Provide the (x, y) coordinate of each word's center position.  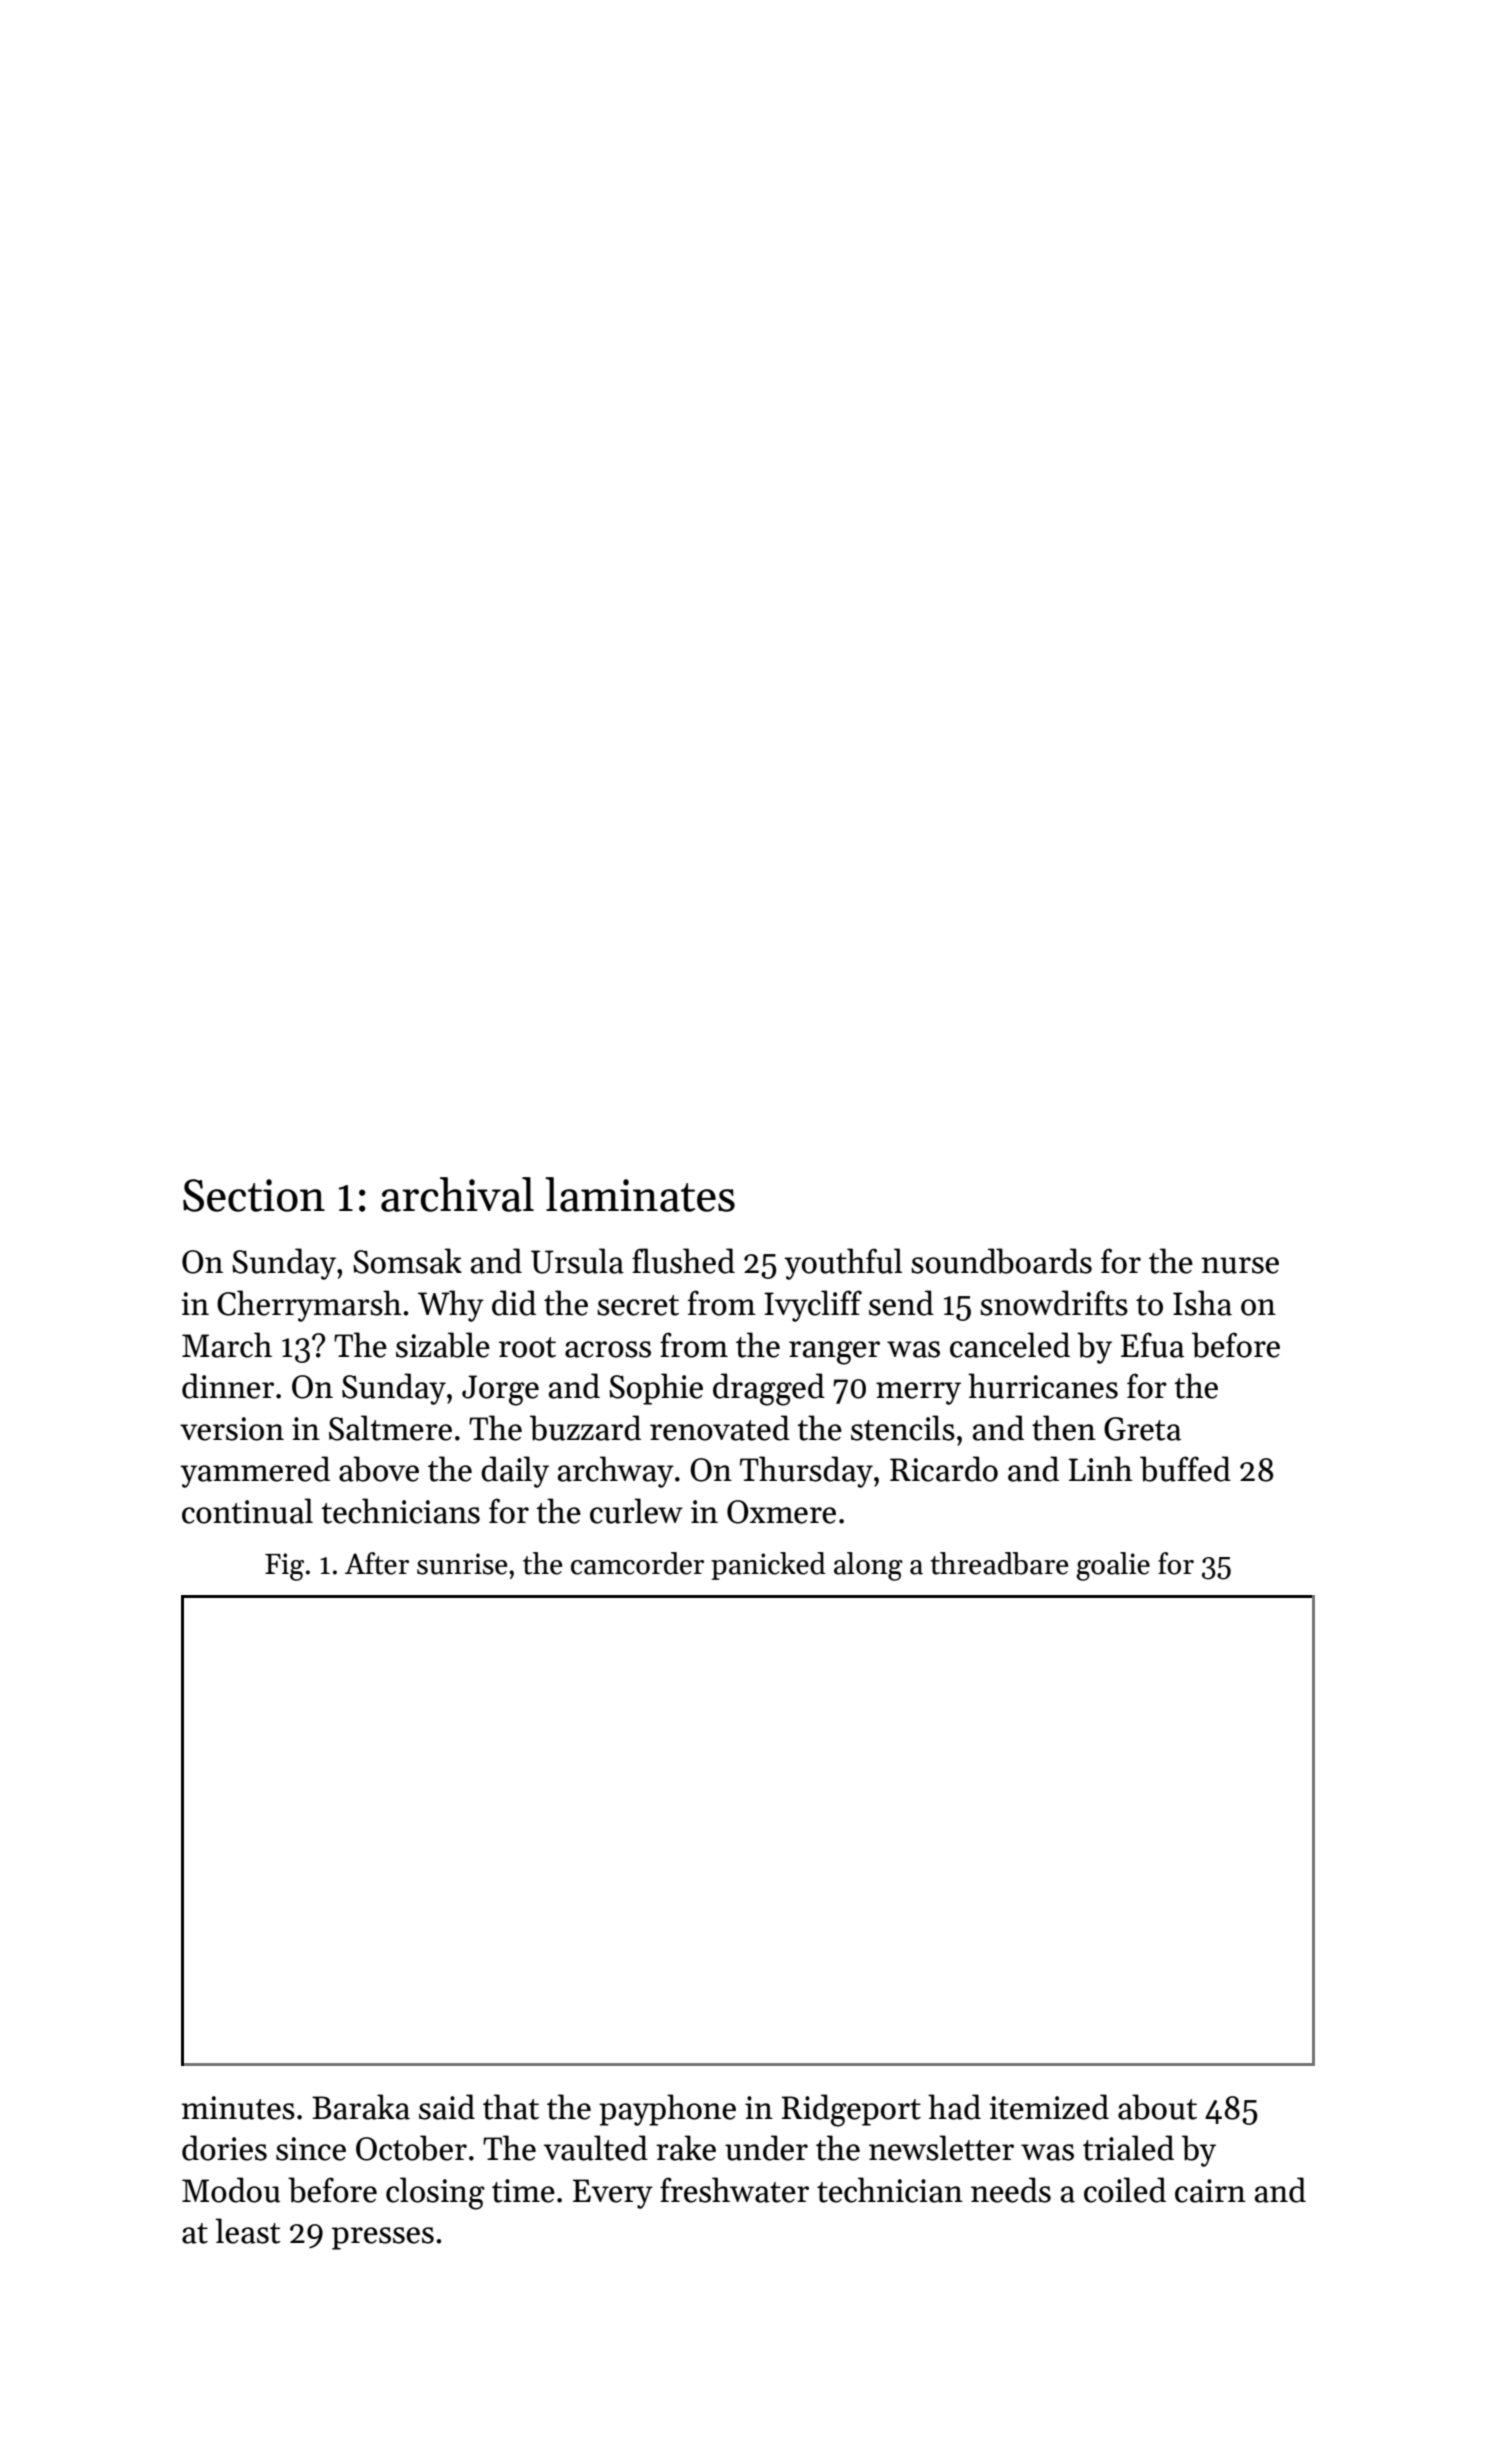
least (248, 2231)
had (954, 2107)
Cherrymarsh (309, 1306)
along (868, 1566)
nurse (1240, 1265)
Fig (284, 1567)
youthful (843, 1264)
